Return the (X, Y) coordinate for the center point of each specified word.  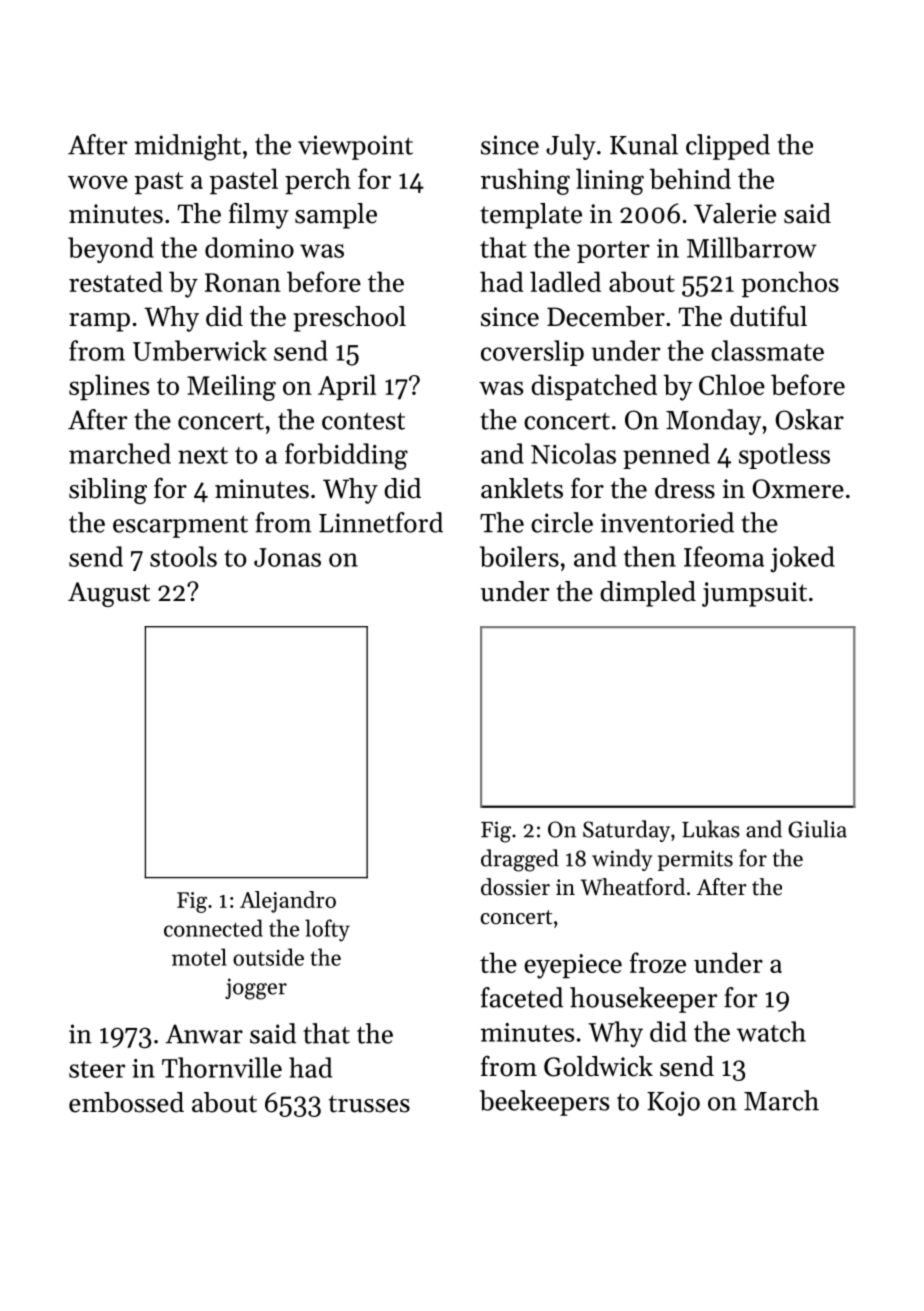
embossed (126, 1102)
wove (98, 182)
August (109, 594)
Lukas (711, 829)
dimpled (648, 594)
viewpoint (355, 147)
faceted (522, 997)
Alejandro (288, 902)
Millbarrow (752, 247)
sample (336, 216)
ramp (99, 322)
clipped (728, 147)
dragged (520, 860)
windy (622, 860)
